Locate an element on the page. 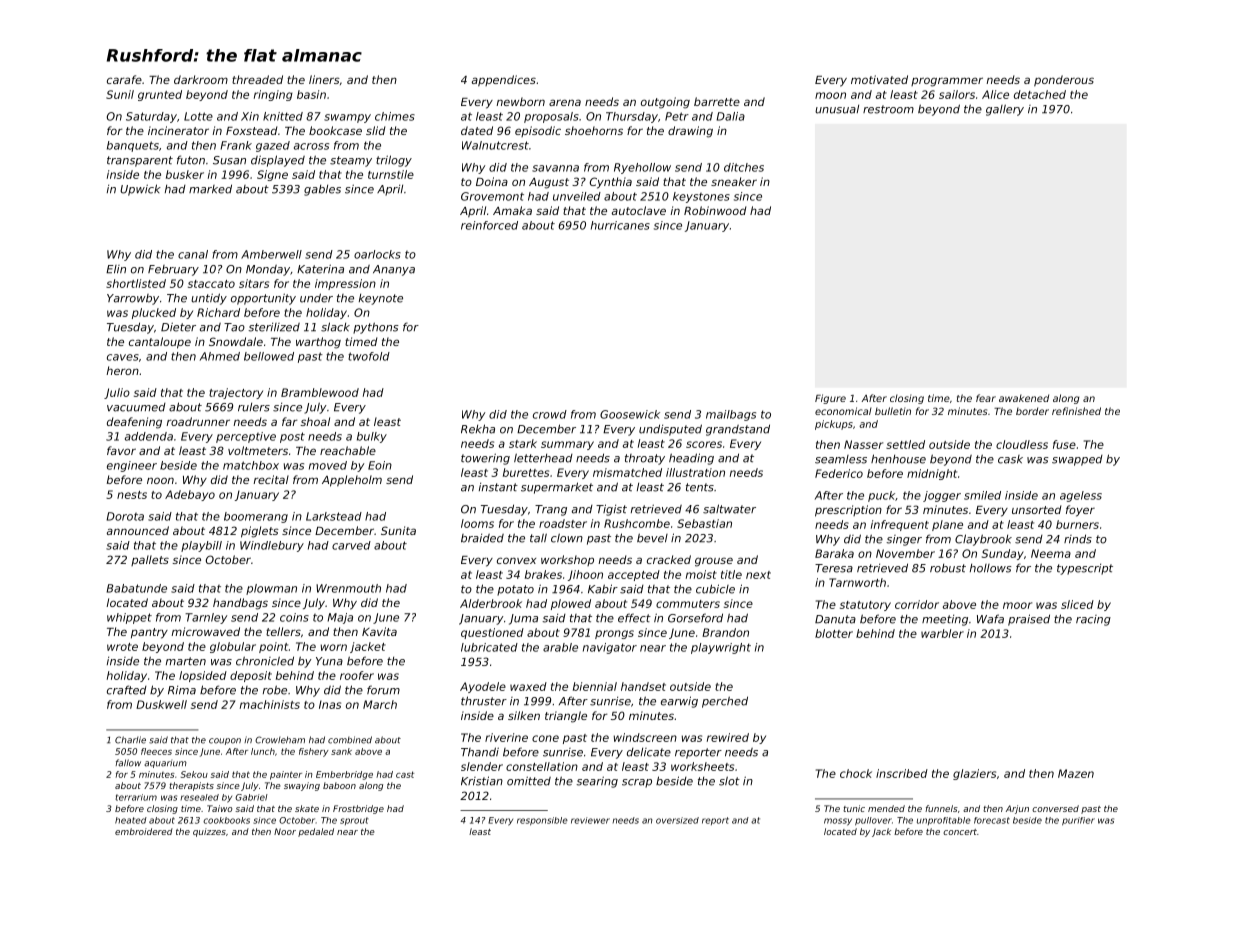  darkroom is located at coordinates (201, 79).
